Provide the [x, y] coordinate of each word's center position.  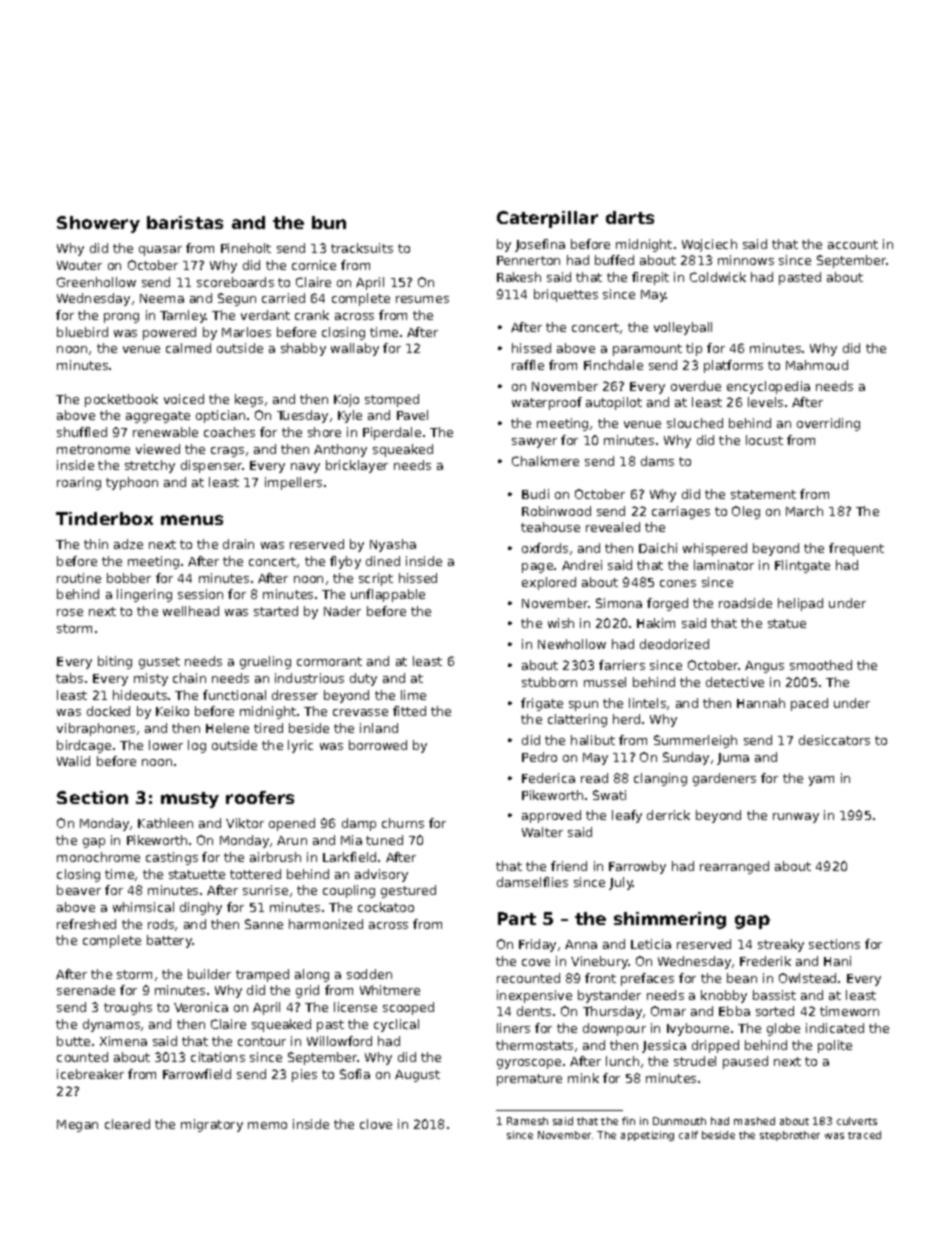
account [853, 244]
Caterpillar [547, 219]
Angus [764, 667]
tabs [69, 678]
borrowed [378, 745]
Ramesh [527, 1121]
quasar [160, 251]
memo [267, 1125]
